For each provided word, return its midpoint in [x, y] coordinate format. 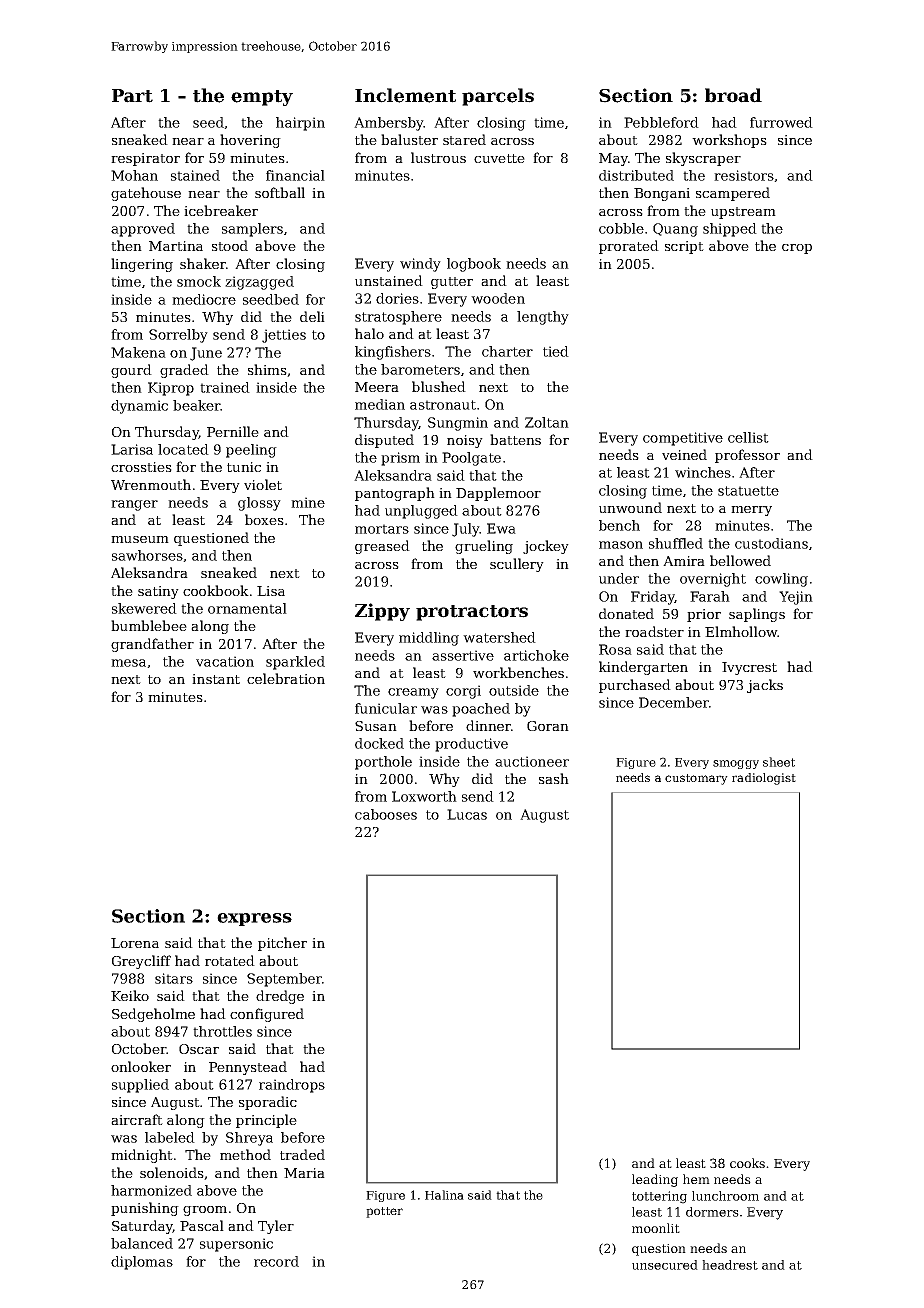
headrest [730, 1265]
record [276, 1261]
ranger [134, 505]
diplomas [142, 1263]
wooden [498, 298]
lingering [142, 265]
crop [797, 249]
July [466, 530]
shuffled [676, 543]
